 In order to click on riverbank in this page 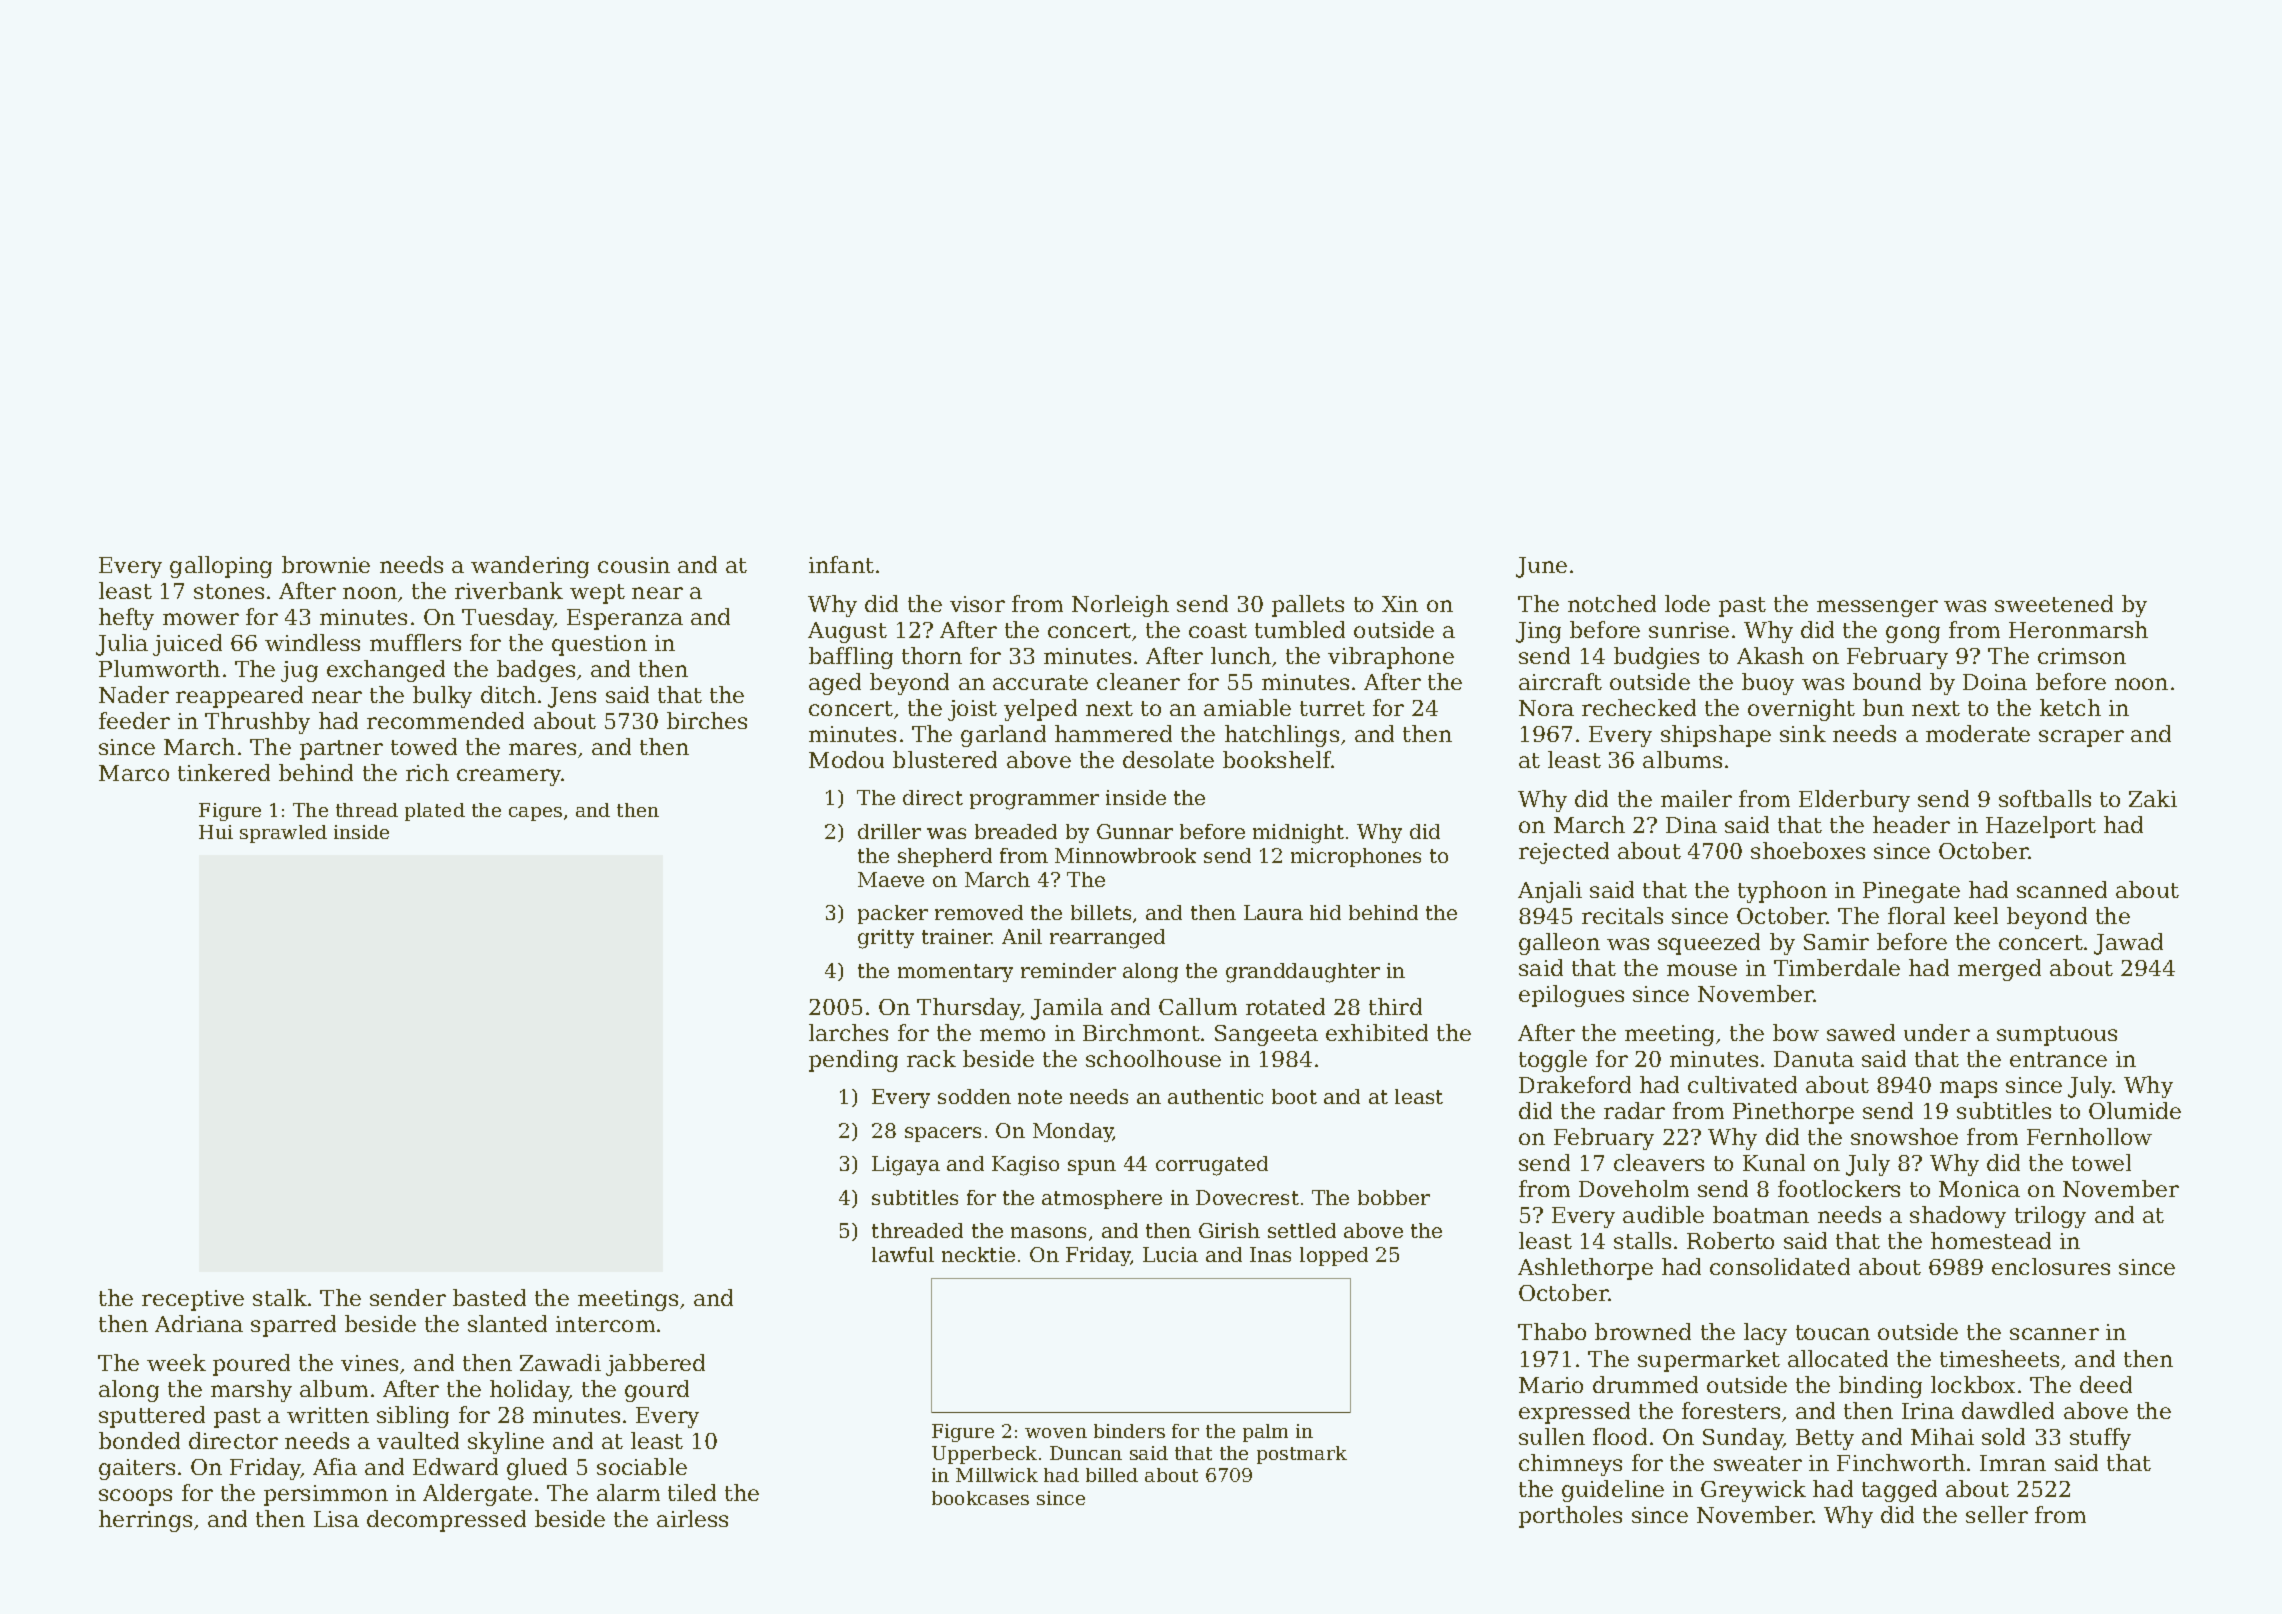, I will do `click(509, 590)`.
